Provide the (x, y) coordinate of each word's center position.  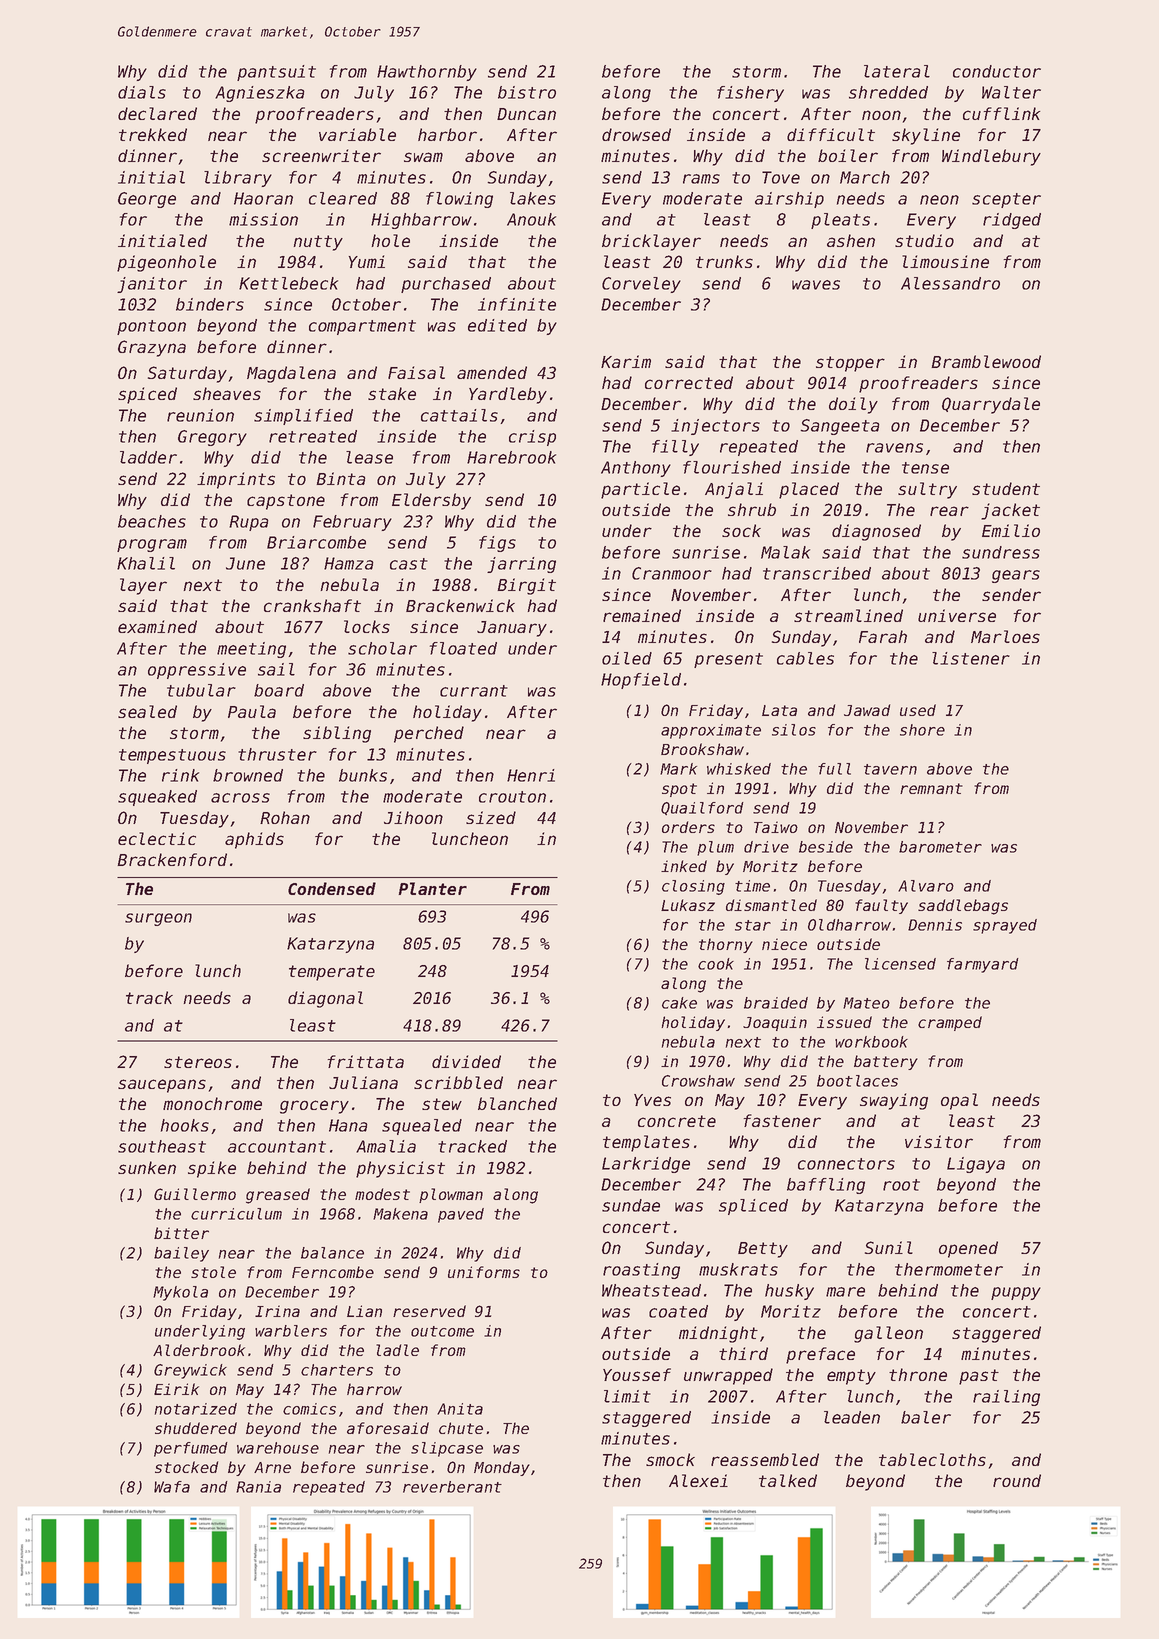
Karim (626, 361)
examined (157, 626)
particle (640, 490)
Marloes (1005, 636)
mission (263, 219)
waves (816, 285)
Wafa (172, 1487)
